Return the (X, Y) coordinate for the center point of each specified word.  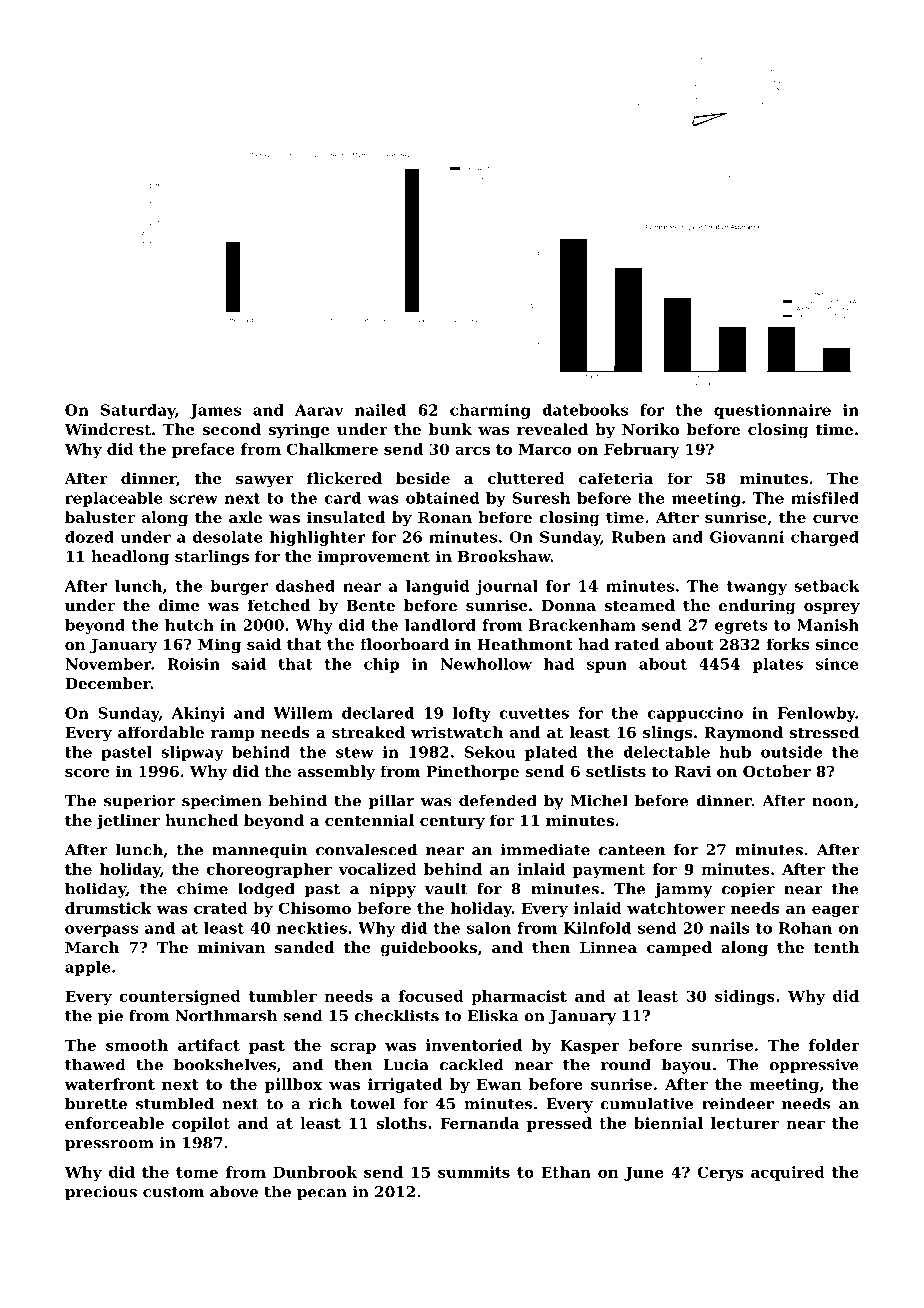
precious (101, 1193)
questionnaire (772, 411)
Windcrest (107, 429)
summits (474, 1172)
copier (748, 890)
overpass (101, 931)
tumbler (283, 996)
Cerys (720, 1173)
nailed (380, 410)
